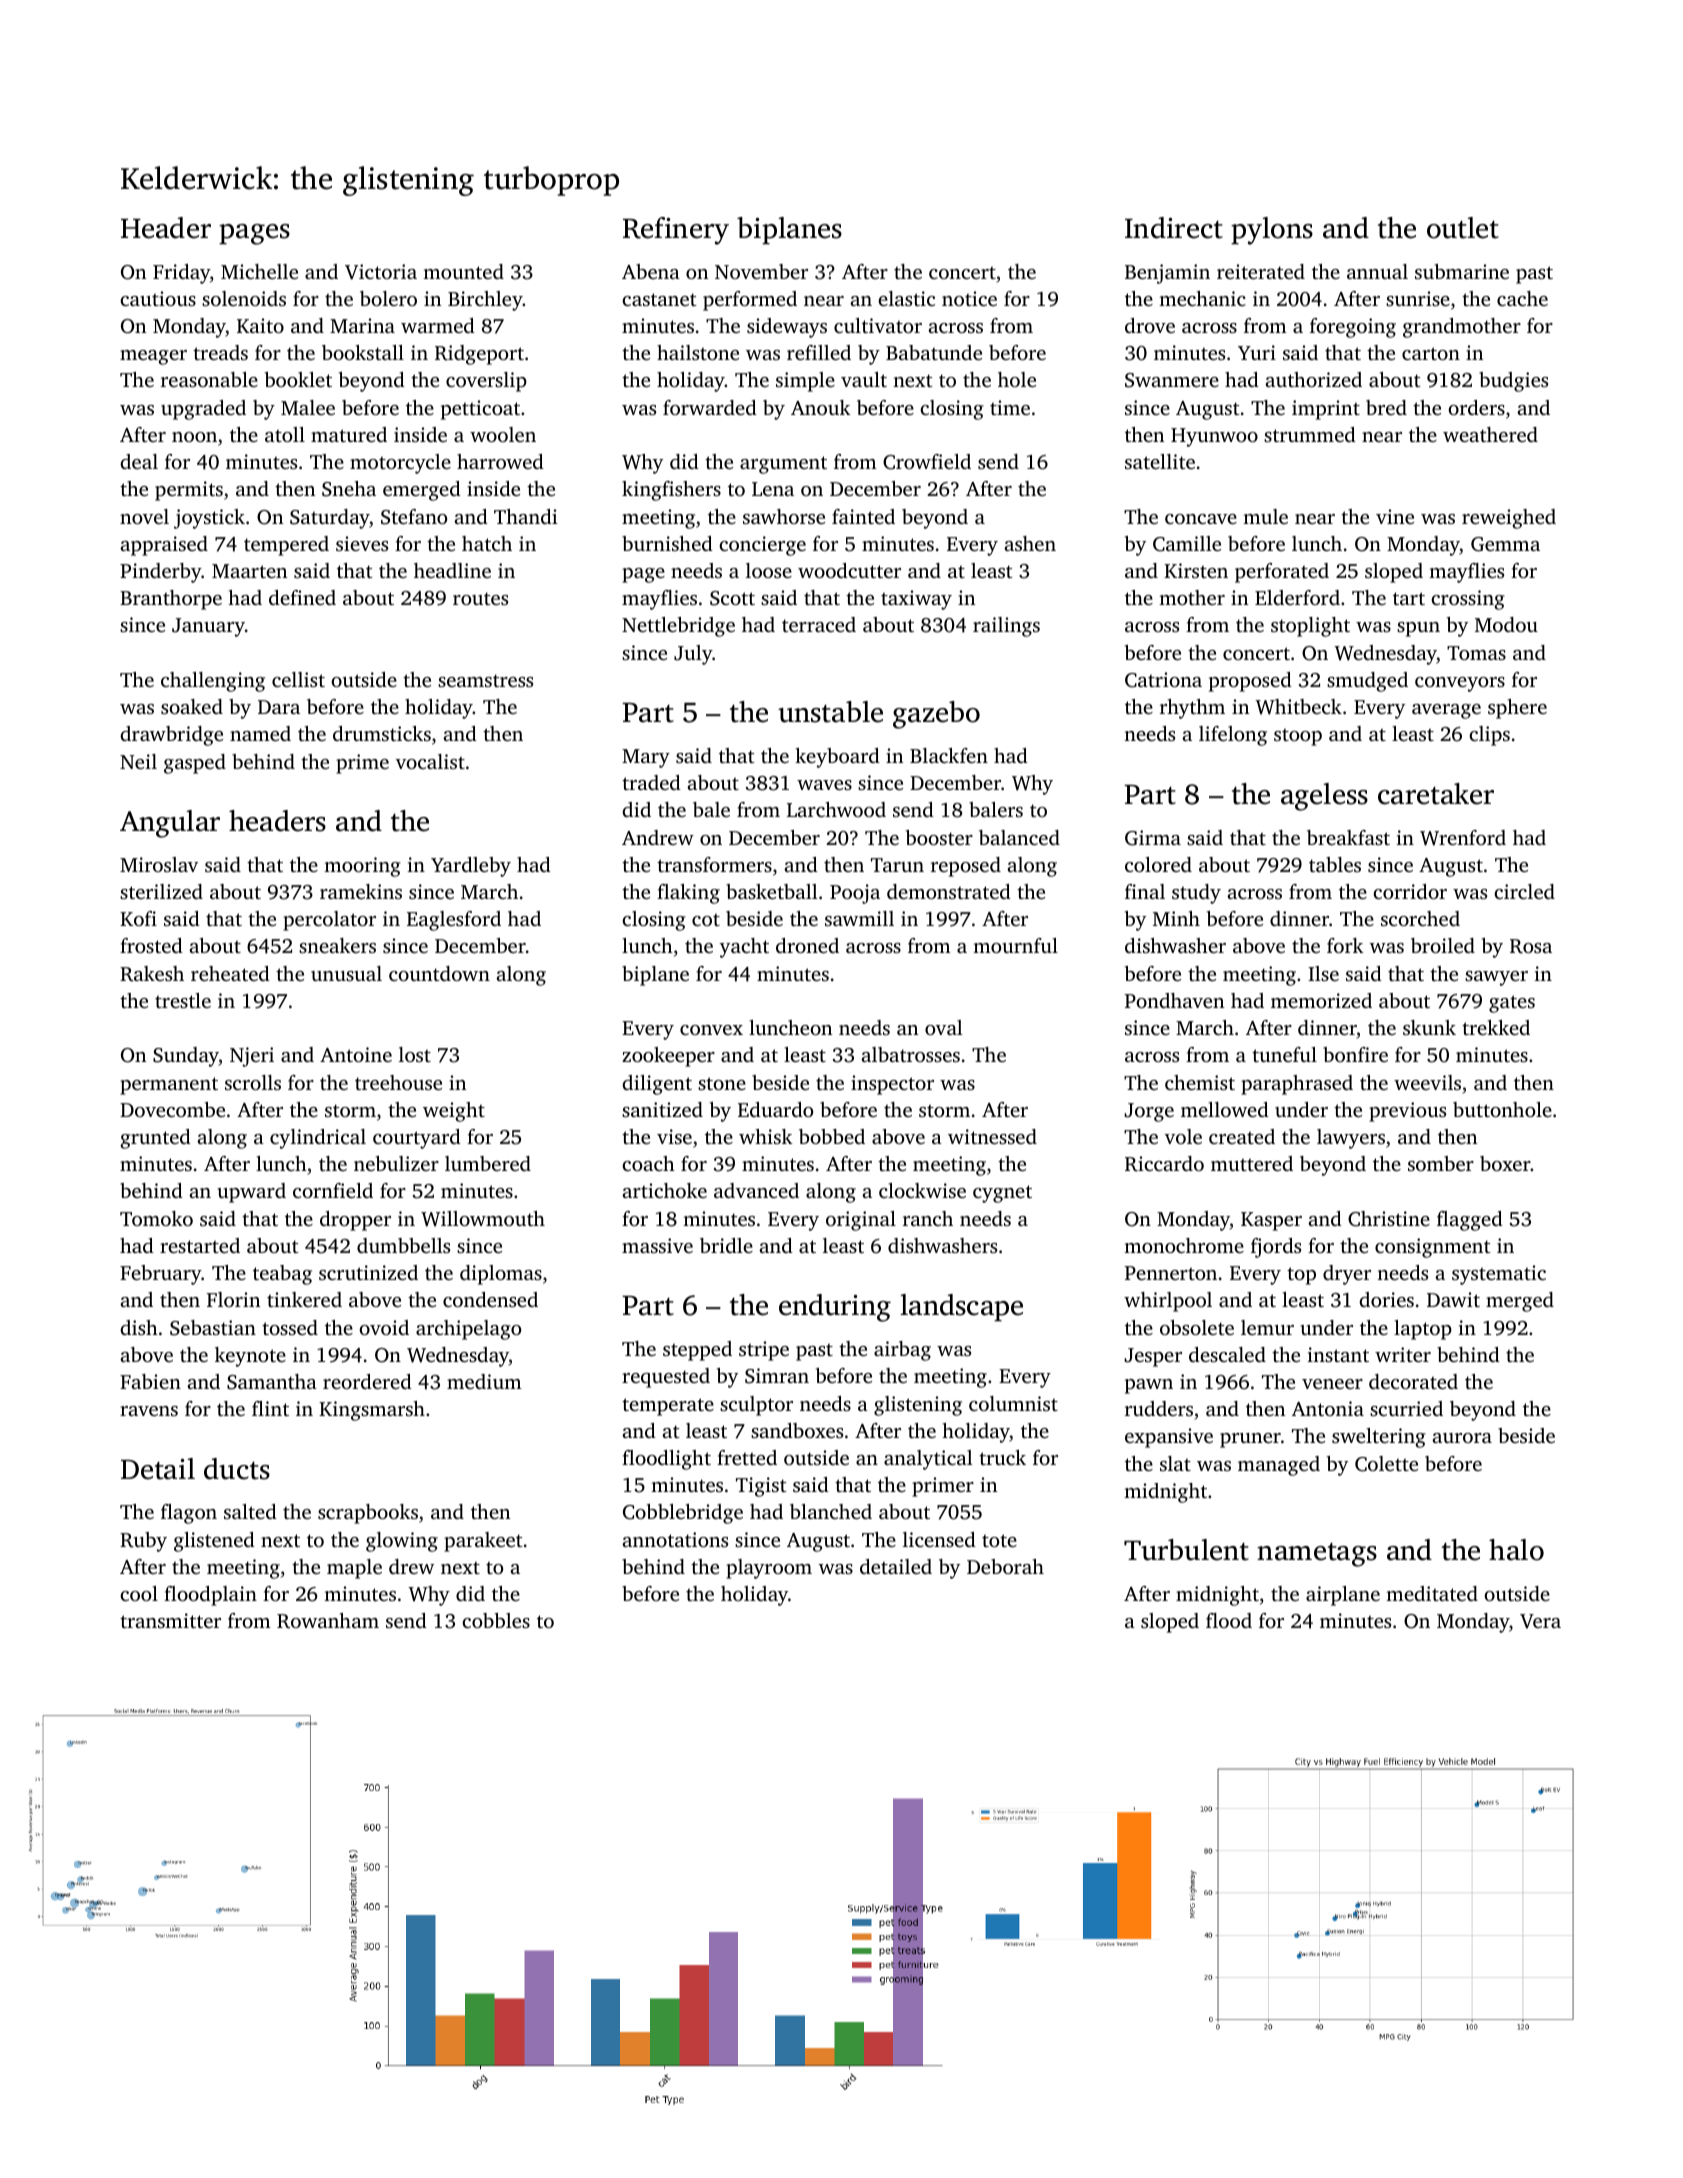 This screenshot has height=2178, width=1683. I want to click on concave, so click(1201, 519).
